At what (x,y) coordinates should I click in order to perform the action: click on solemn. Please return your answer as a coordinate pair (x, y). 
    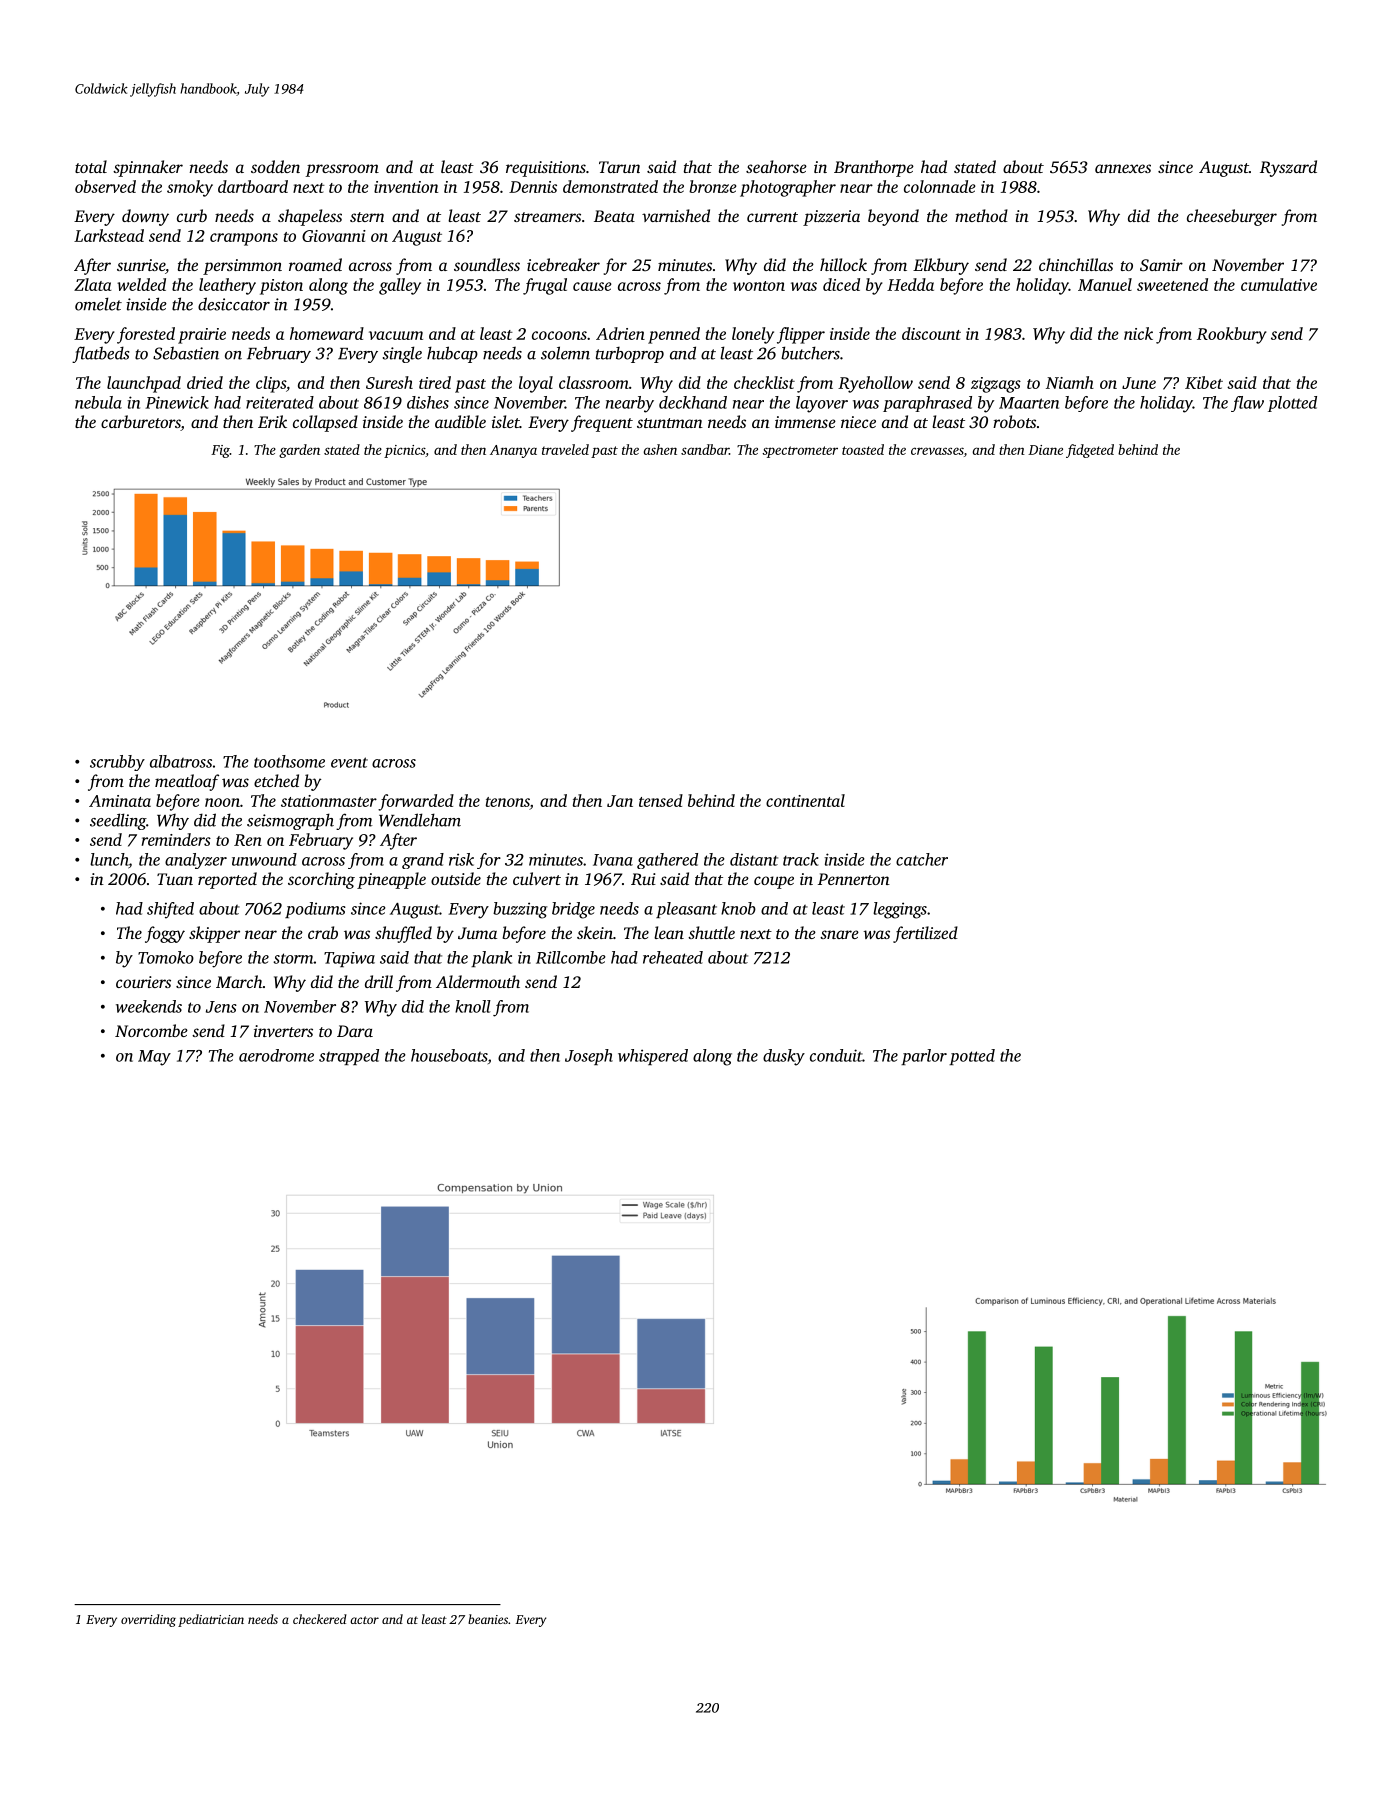
    Looking at the image, I should click on (565, 353).
